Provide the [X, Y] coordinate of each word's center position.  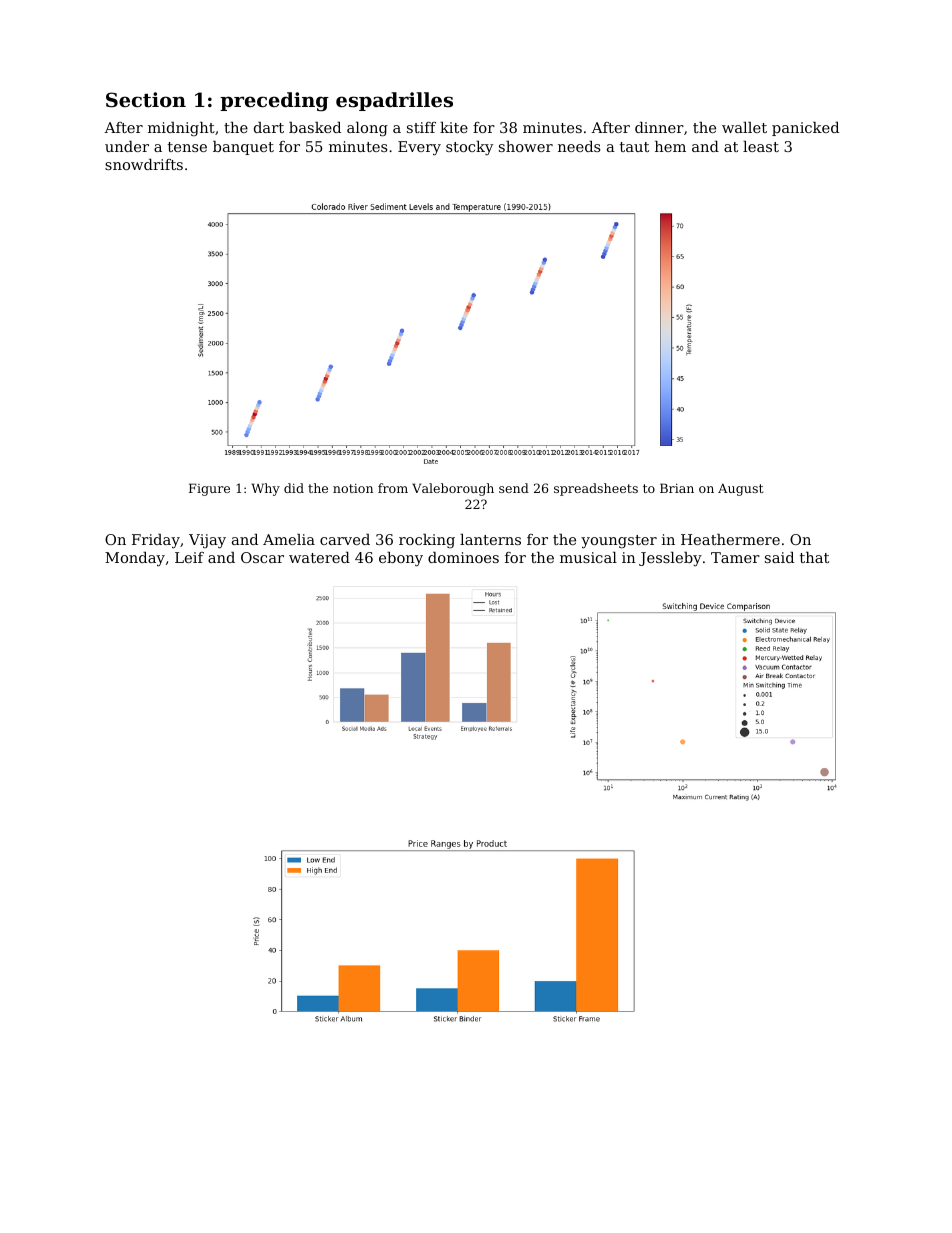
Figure [209, 489]
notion [353, 488]
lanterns [490, 539]
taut [634, 147]
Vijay [207, 541]
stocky [469, 148]
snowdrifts [144, 164]
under [127, 146]
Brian [677, 488]
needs [579, 146]
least [761, 146]
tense [187, 147]
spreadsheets [596, 489]
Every [419, 148]
